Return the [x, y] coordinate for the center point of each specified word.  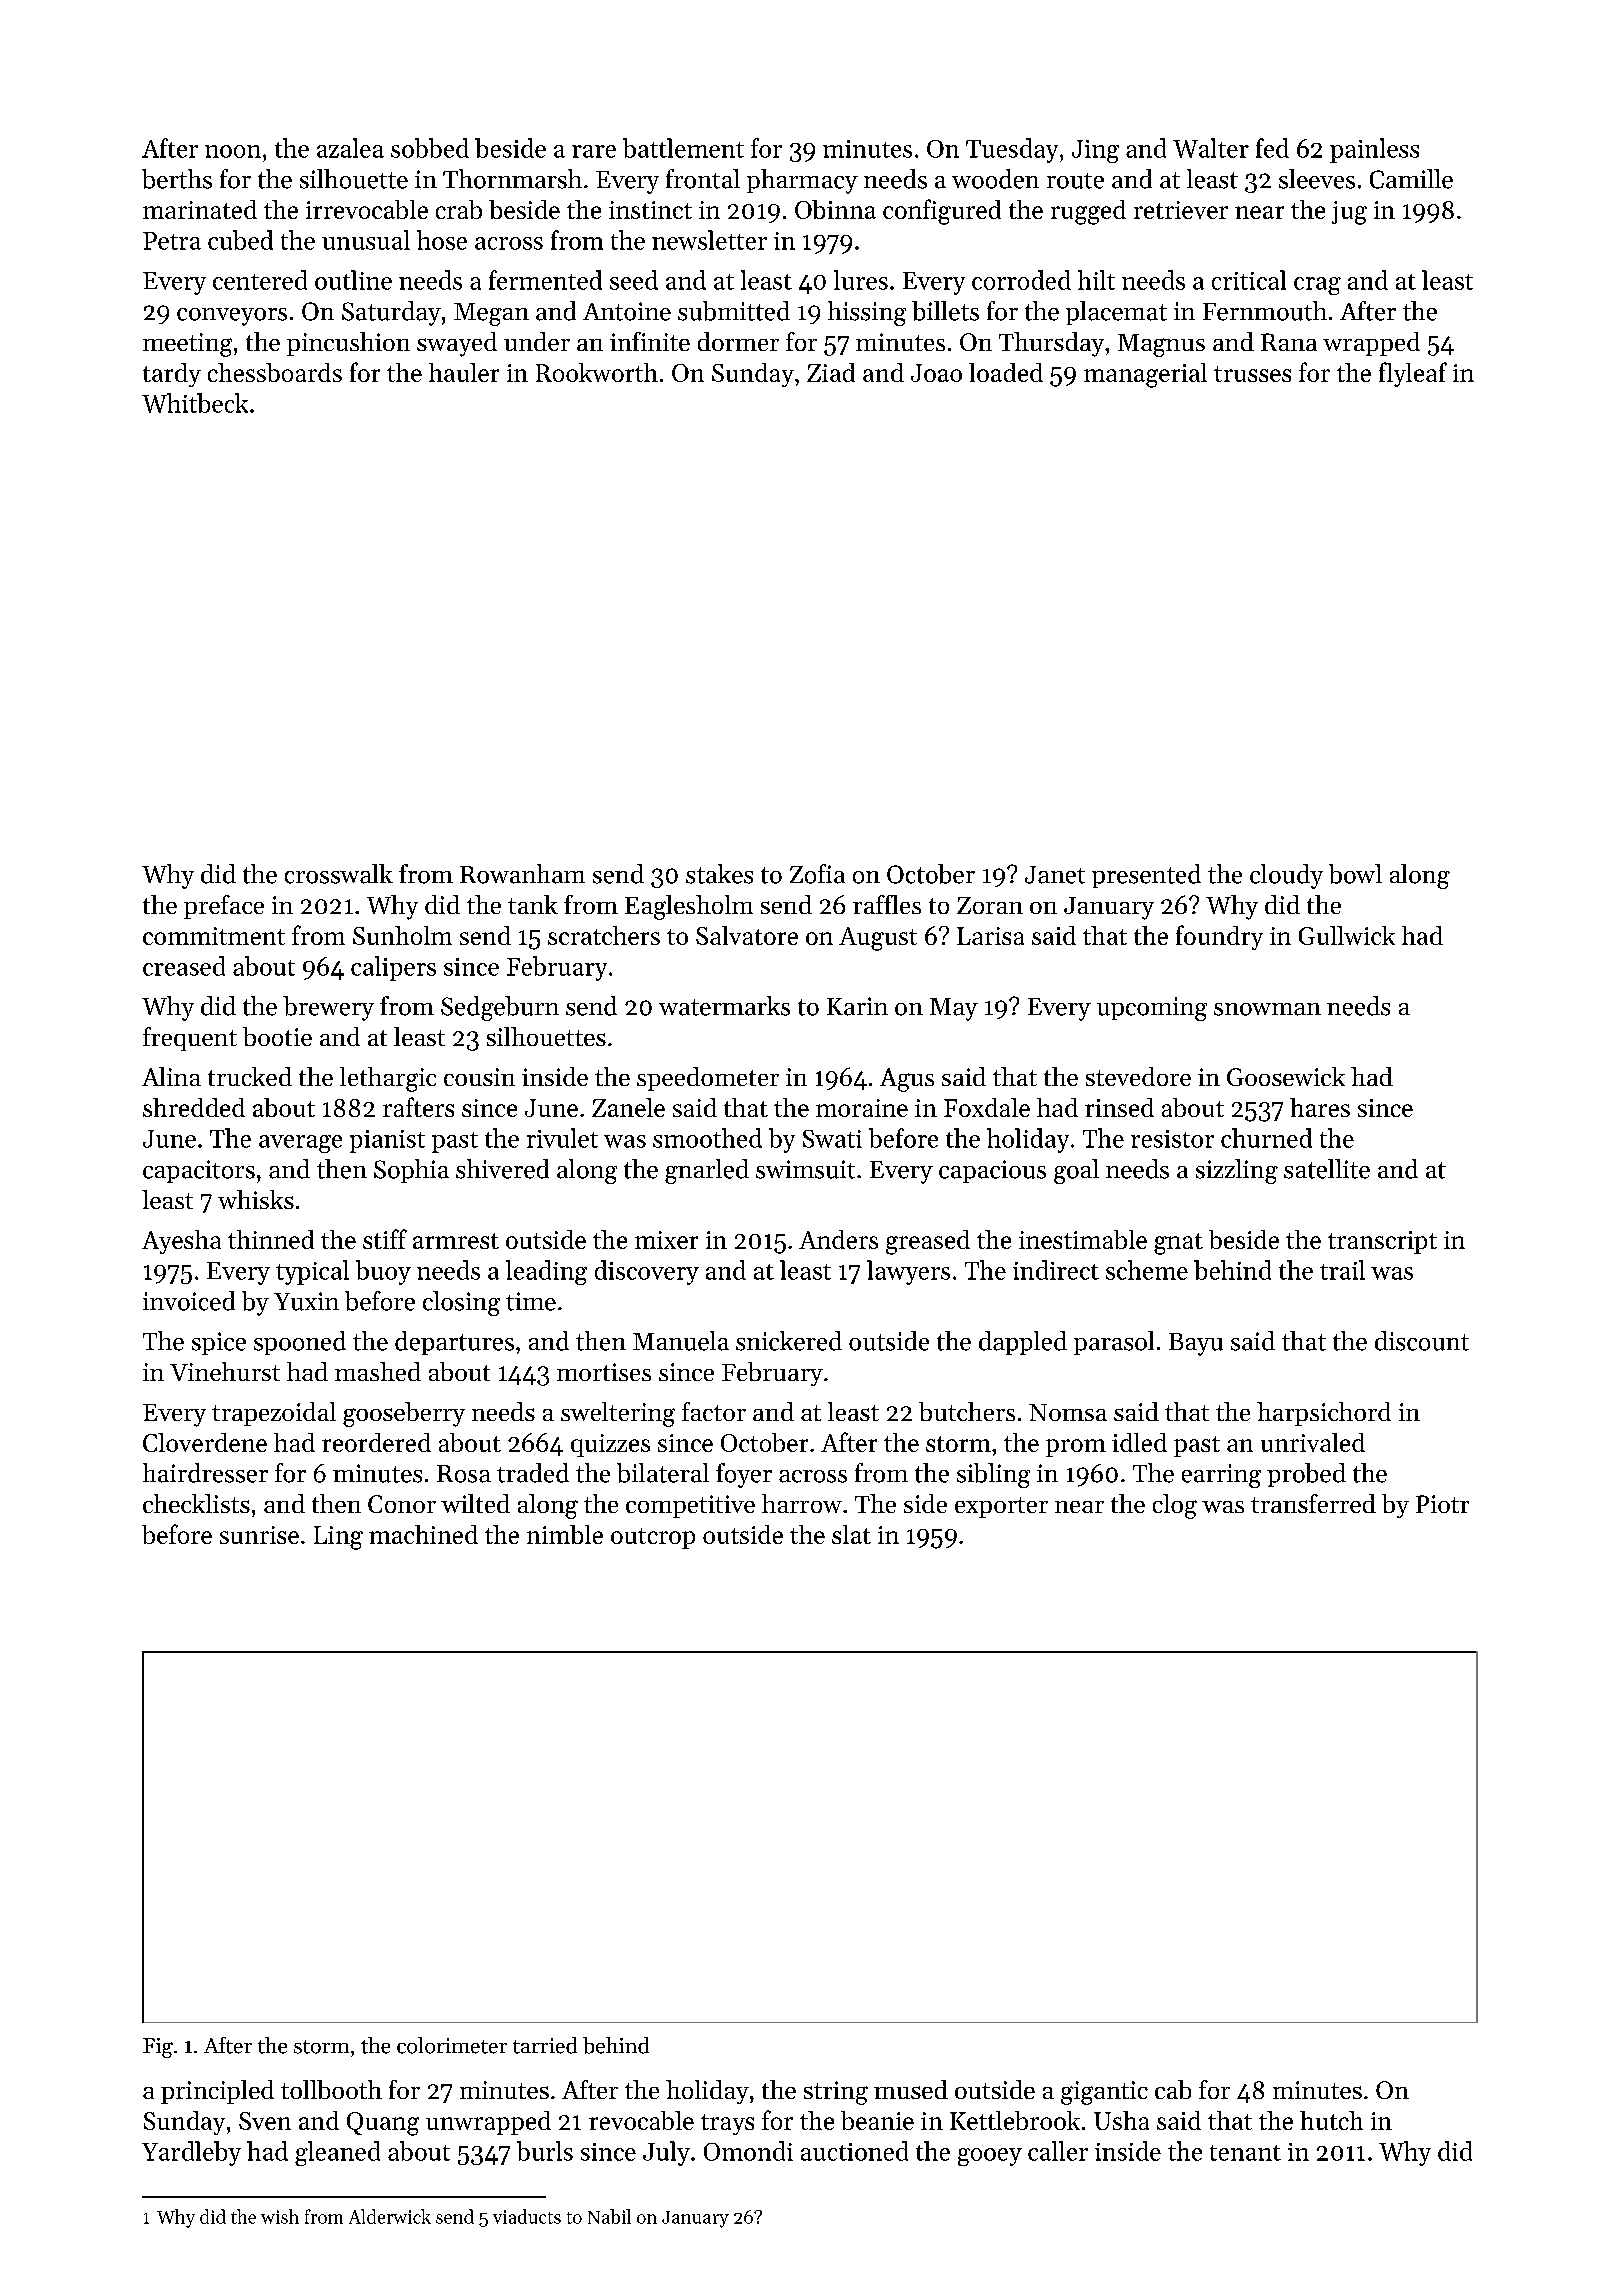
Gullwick [1347, 935]
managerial [1145, 375]
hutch [1331, 2120]
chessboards [275, 372]
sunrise [259, 1535]
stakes [719, 874]
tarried [545, 2045]
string [836, 2093]
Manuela [681, 1341]
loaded [1006, 372]
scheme [1147, 1270]
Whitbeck [195, 403]
